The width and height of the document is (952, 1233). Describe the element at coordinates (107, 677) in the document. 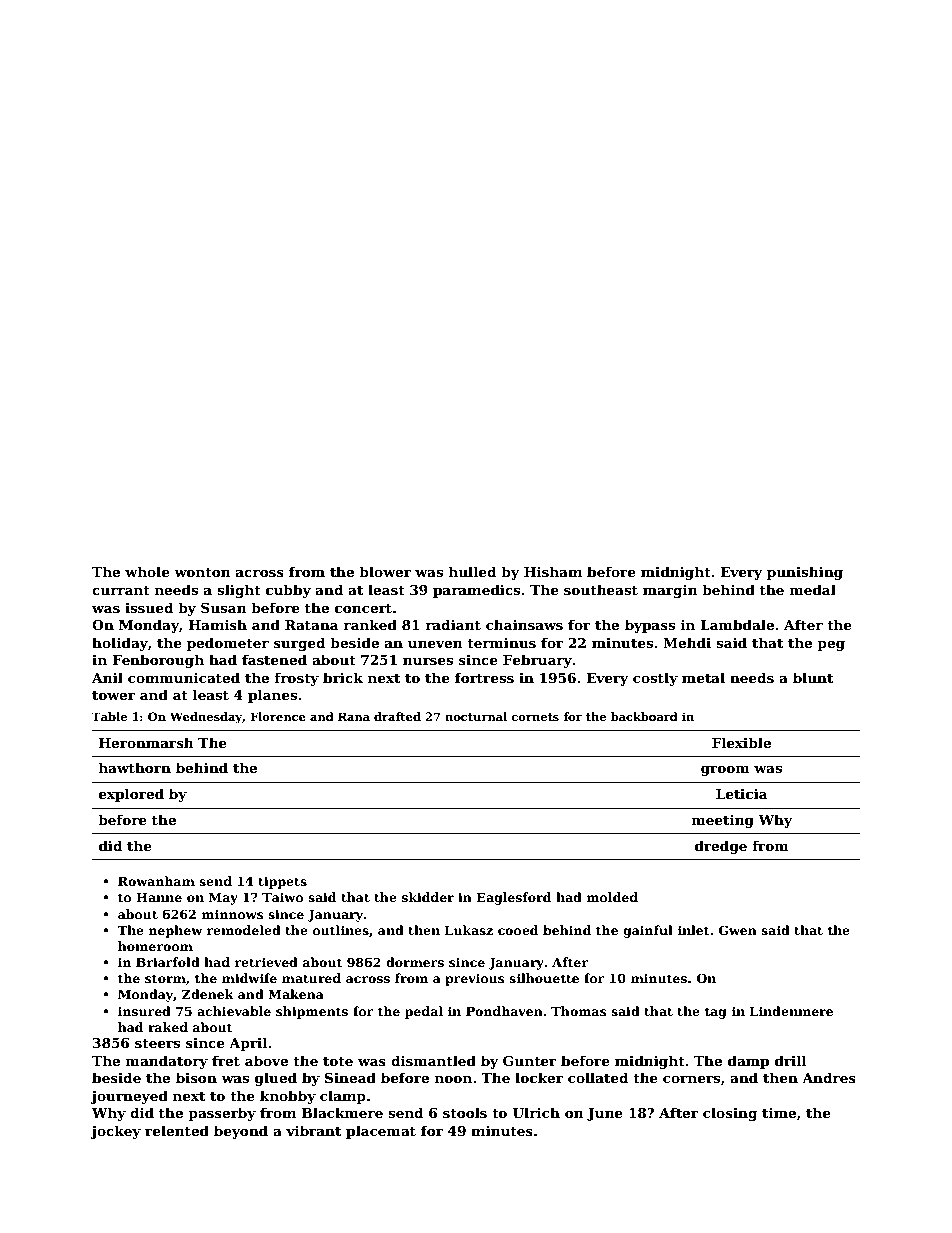

I see `Anil` at that location.
